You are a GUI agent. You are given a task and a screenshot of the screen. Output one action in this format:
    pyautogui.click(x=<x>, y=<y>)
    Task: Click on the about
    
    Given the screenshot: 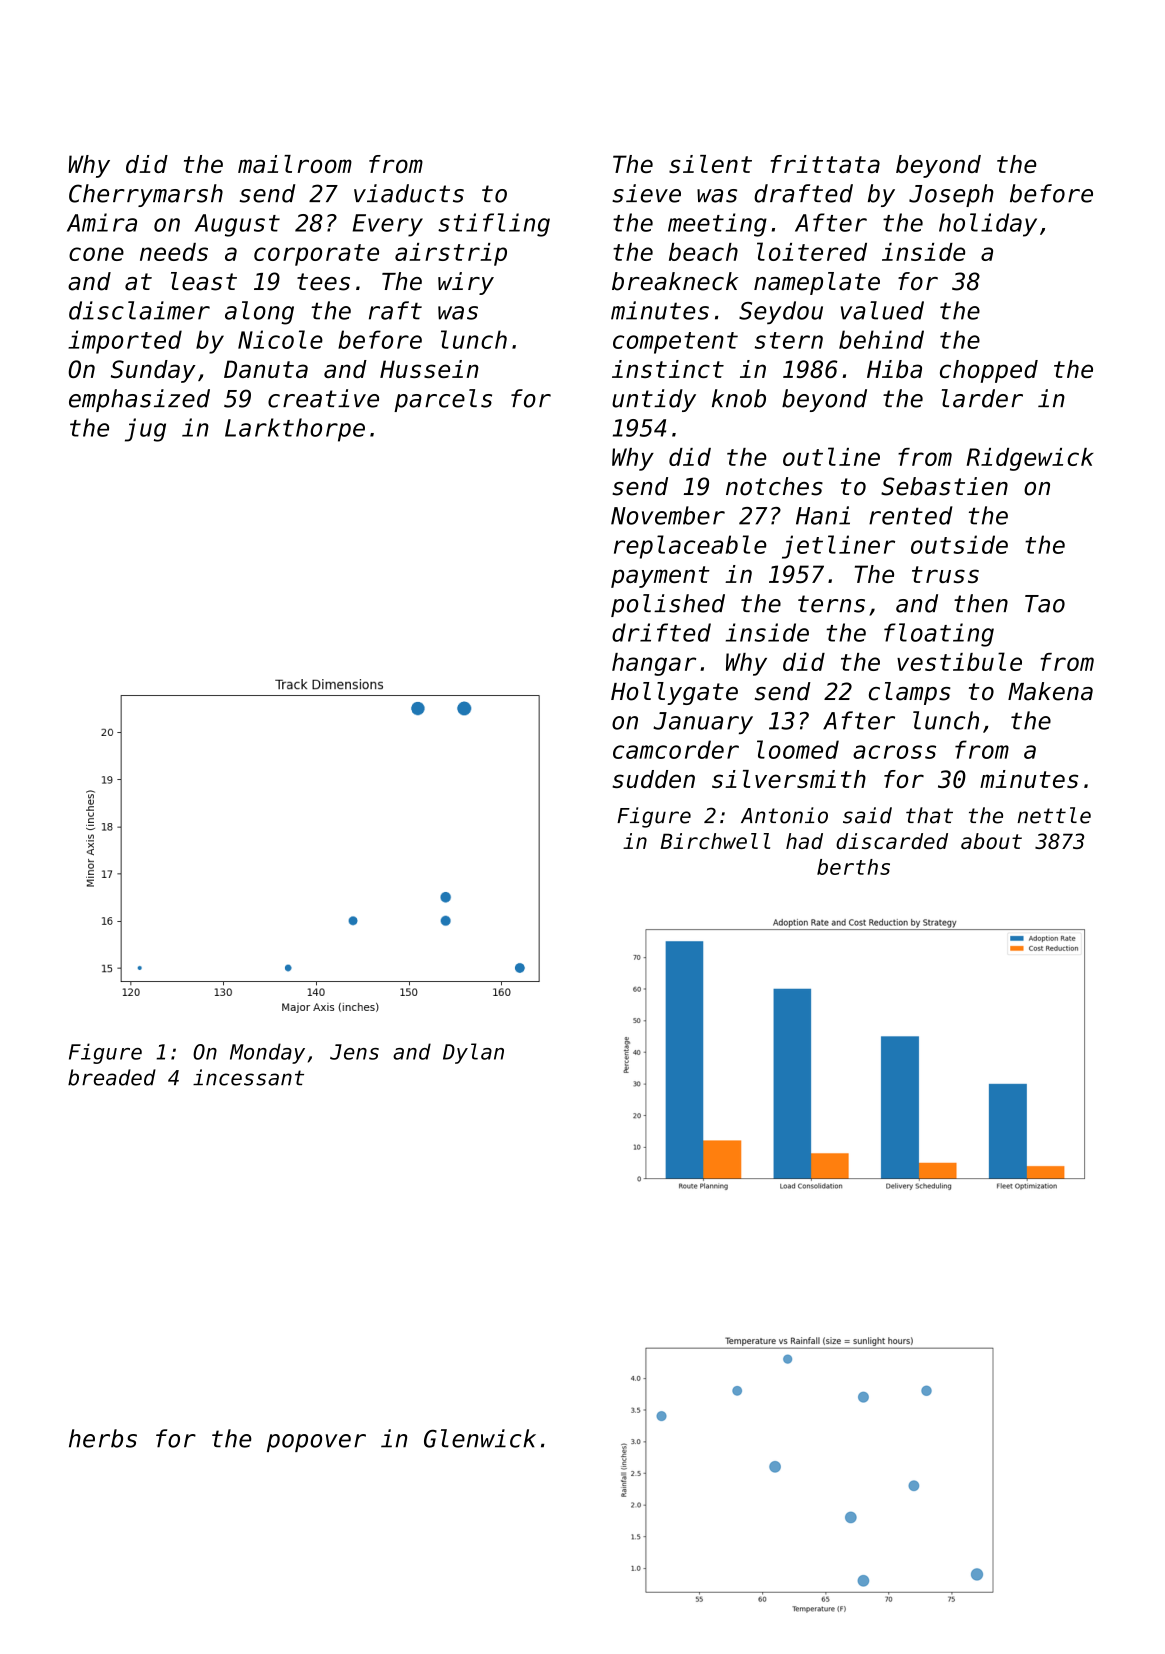 What is the action you would take?
    pyautogui.click(x=991, y=841)
